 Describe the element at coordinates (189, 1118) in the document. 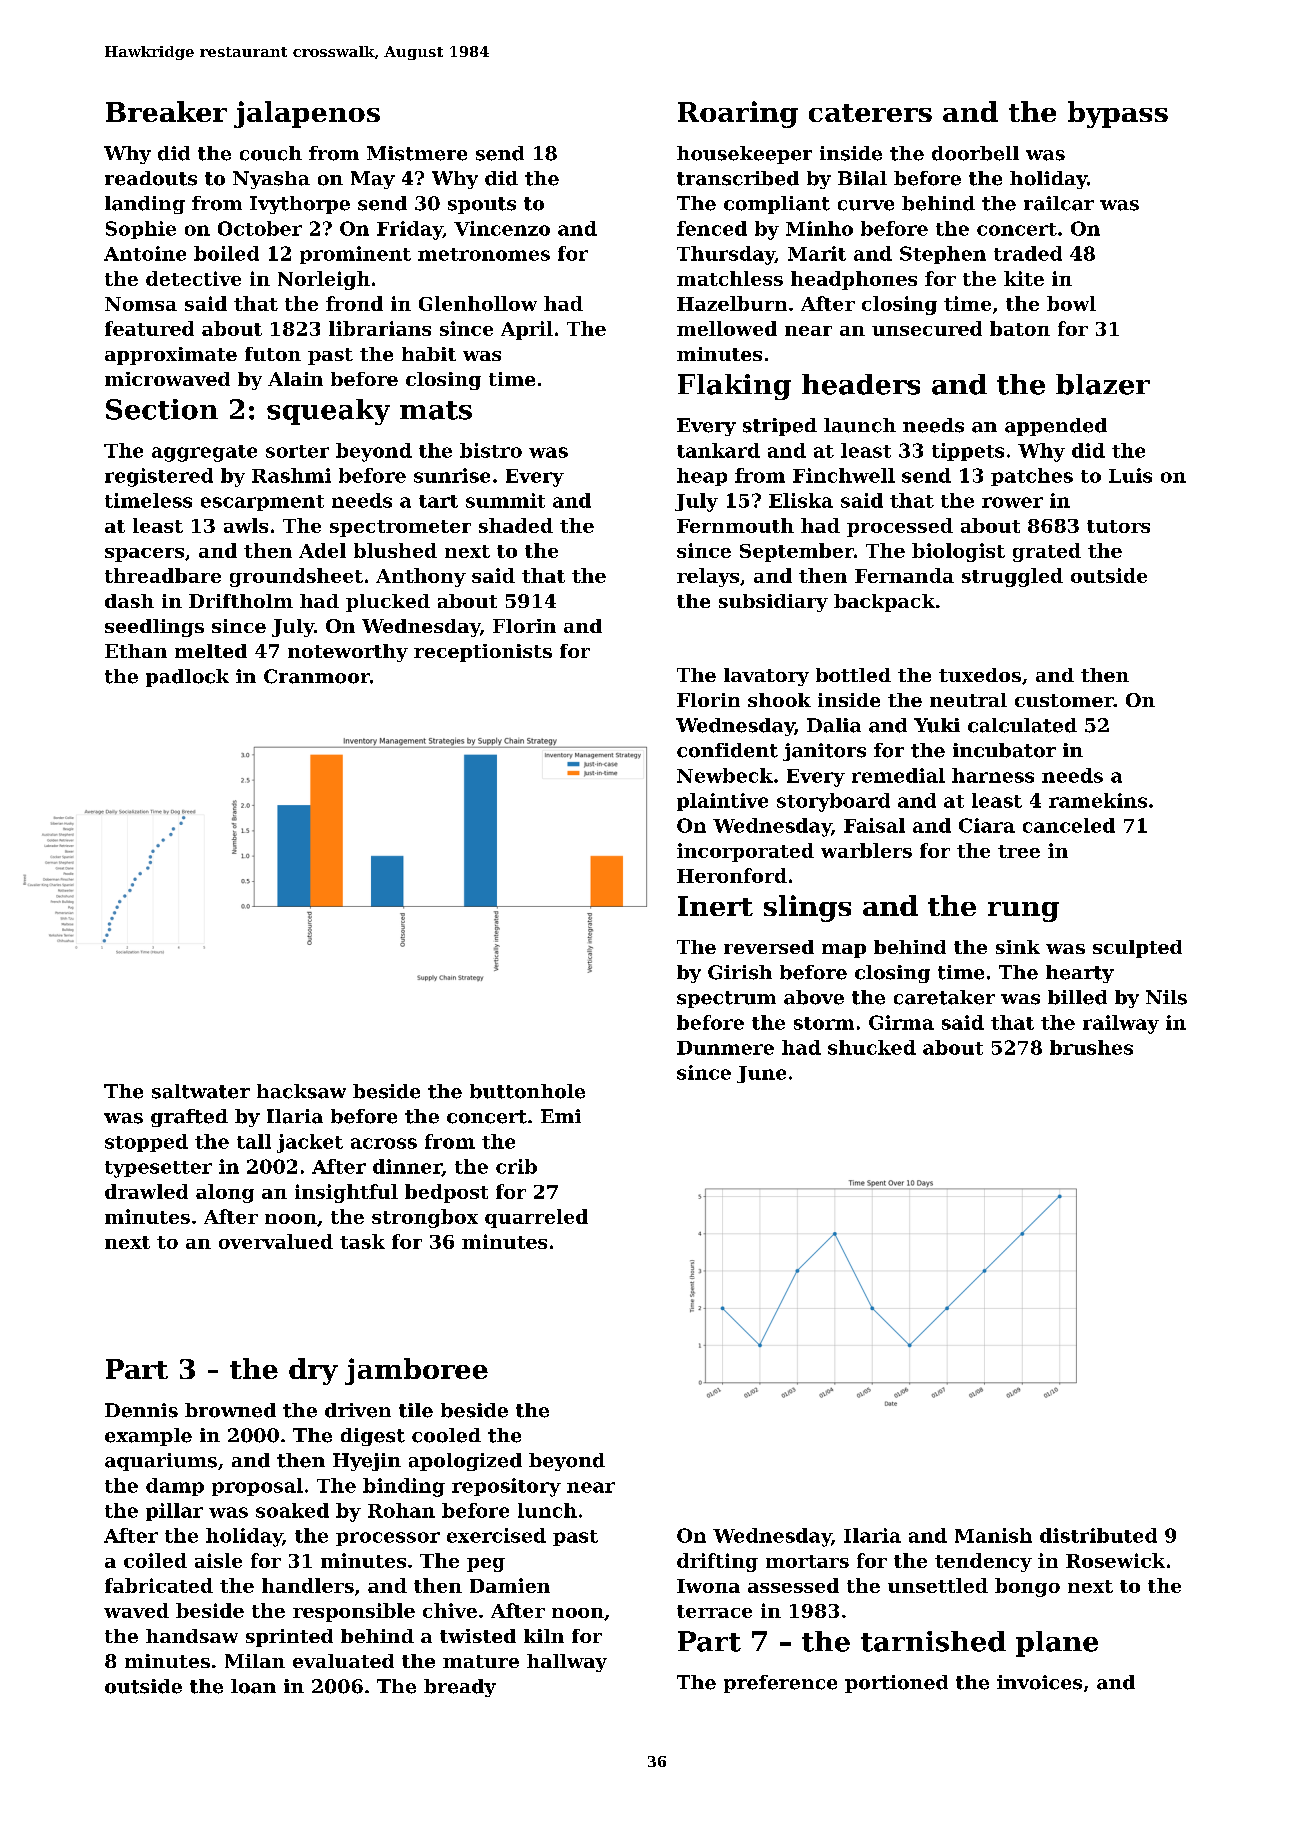

I see `grafted` at that location.
